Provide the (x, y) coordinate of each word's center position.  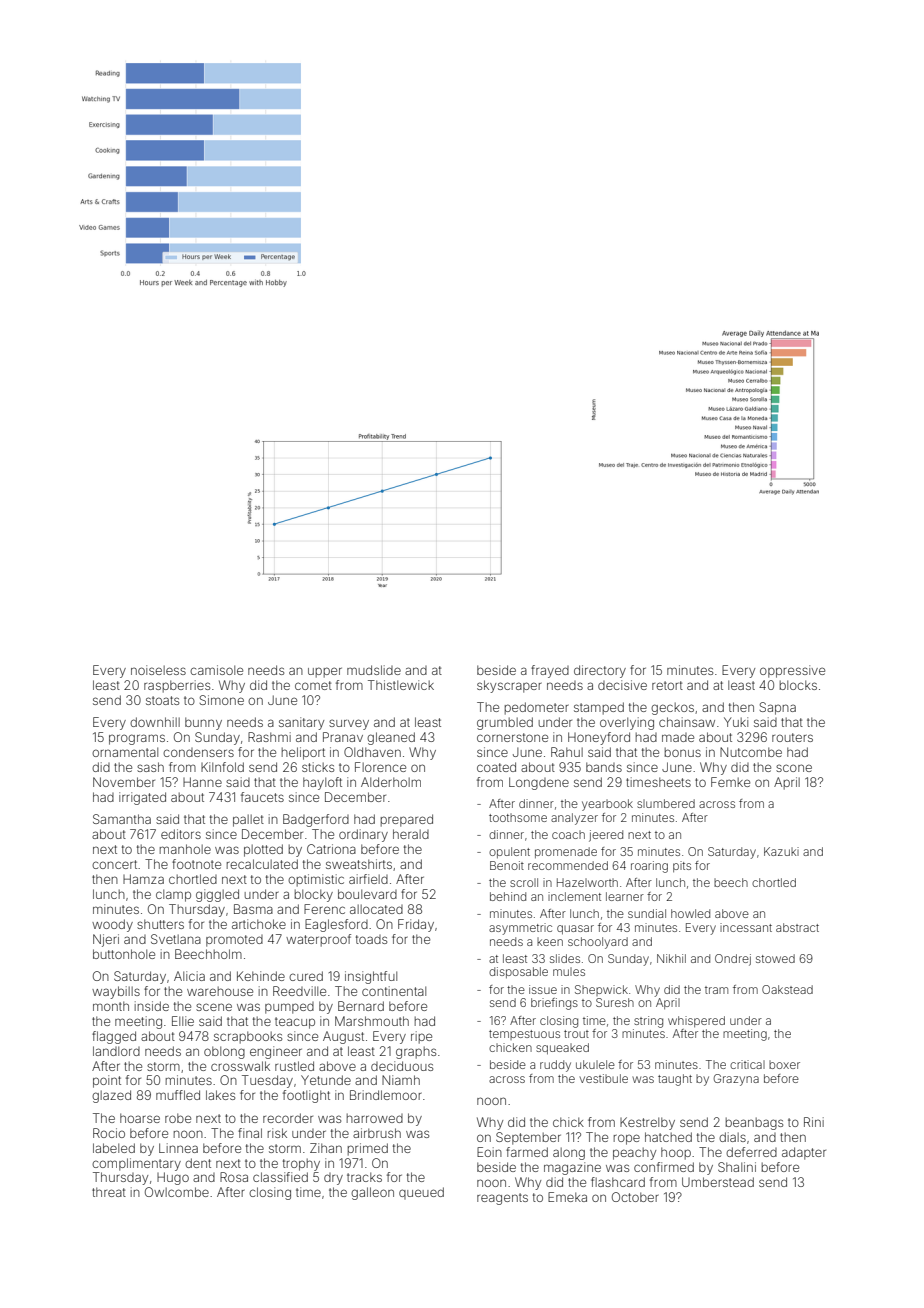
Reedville (299, 991)
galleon (372, 1193)
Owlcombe (177, 1192)
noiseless (158, 670)
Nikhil (671, 958)
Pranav (343, 737)
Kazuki (781, 851)
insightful (371, 977)
